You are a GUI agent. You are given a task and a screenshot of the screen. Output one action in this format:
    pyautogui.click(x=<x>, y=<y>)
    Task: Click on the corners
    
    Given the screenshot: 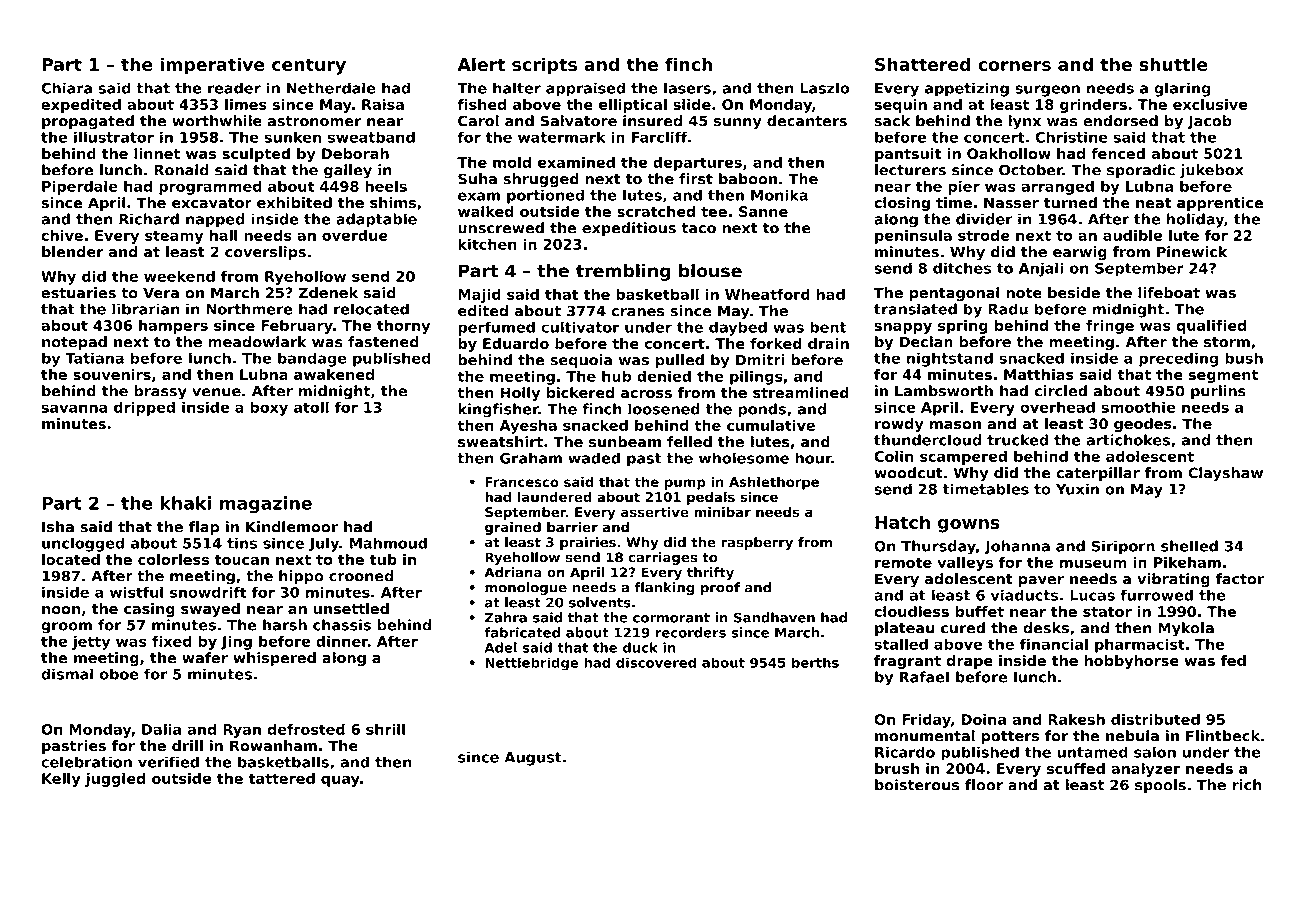 What is the action you would take?
    pyautogui.click(x=1014, y=66)
